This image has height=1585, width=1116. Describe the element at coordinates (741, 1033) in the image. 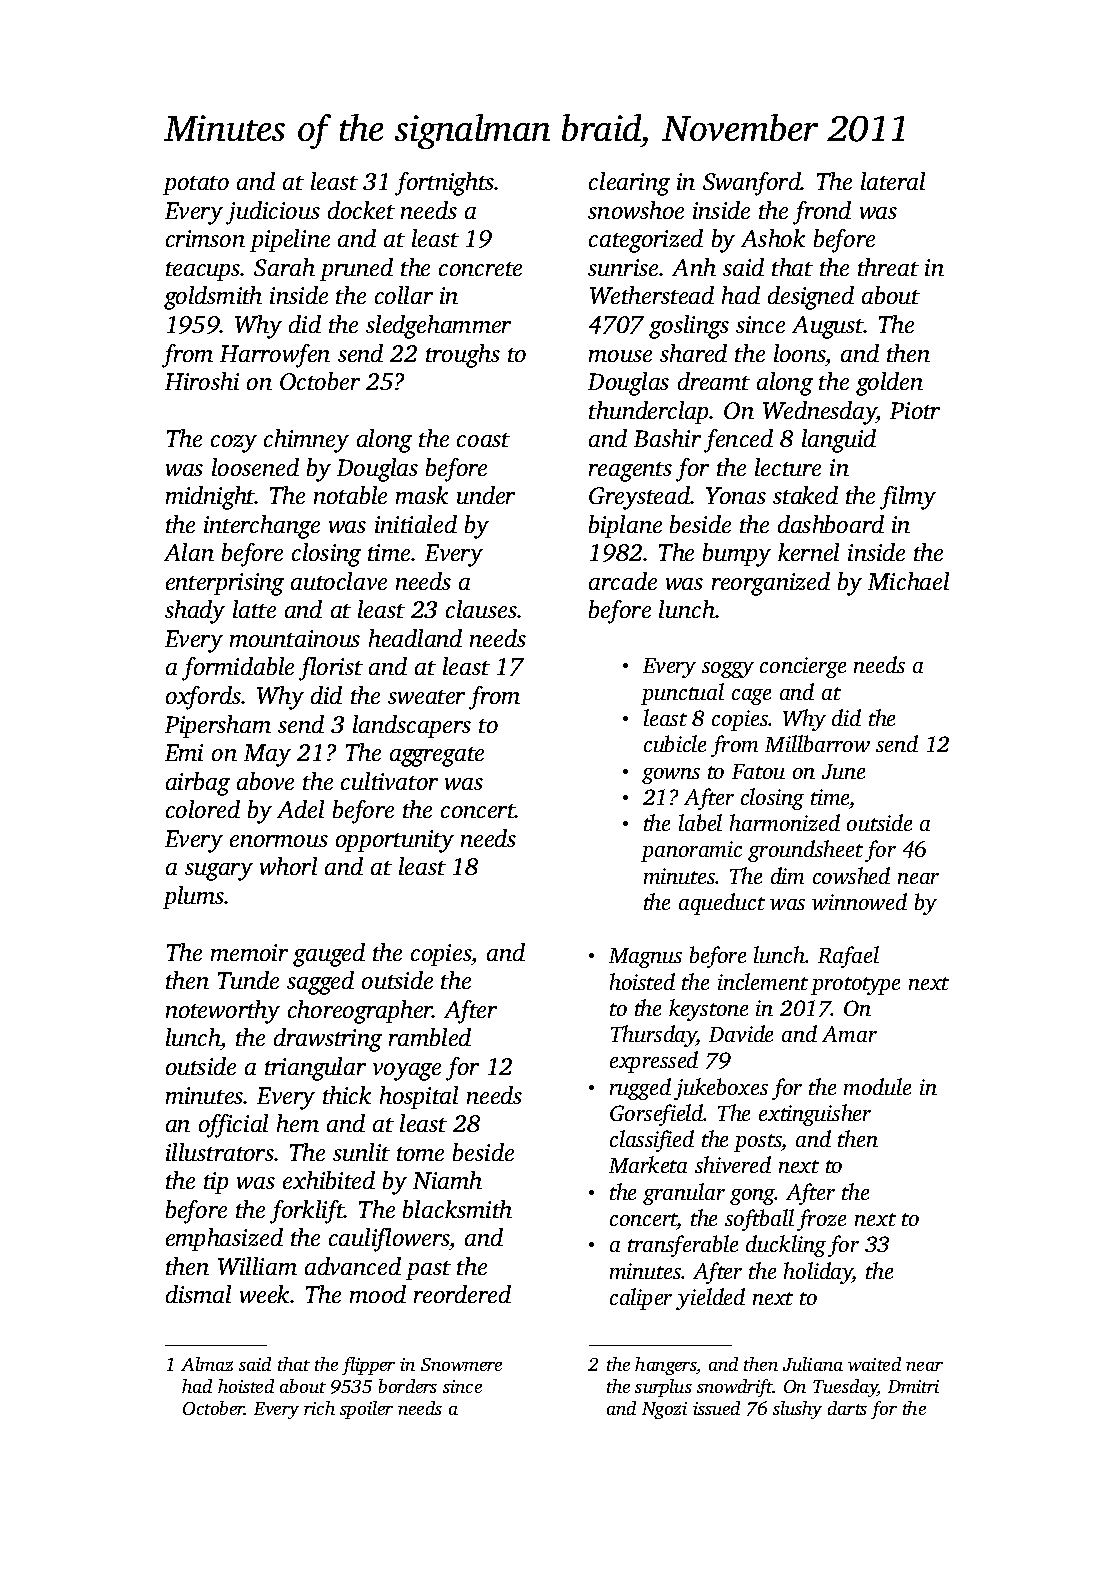

I see `Davide` at that location.
